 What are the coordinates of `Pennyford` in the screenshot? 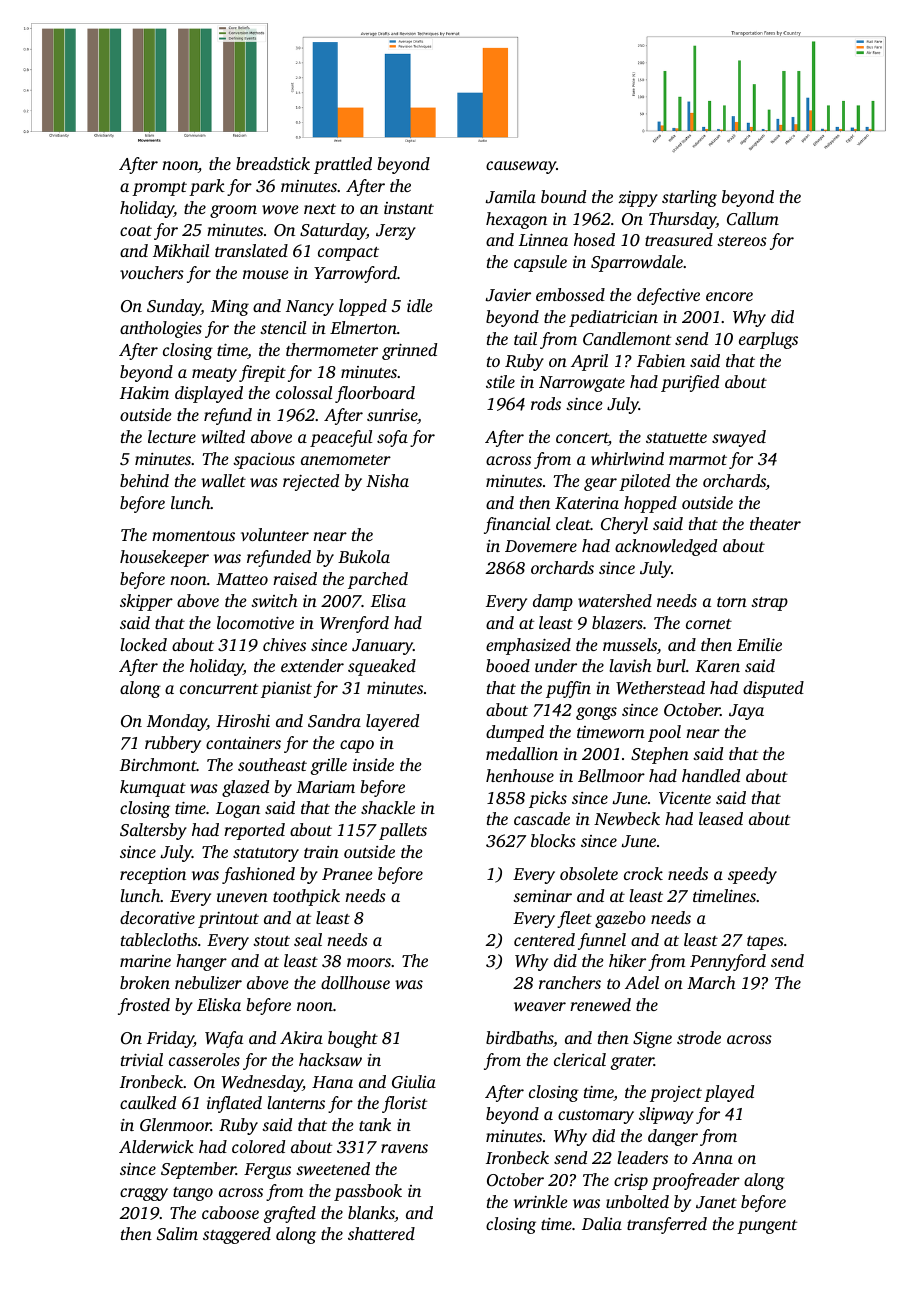 It's located at (728, 962).
